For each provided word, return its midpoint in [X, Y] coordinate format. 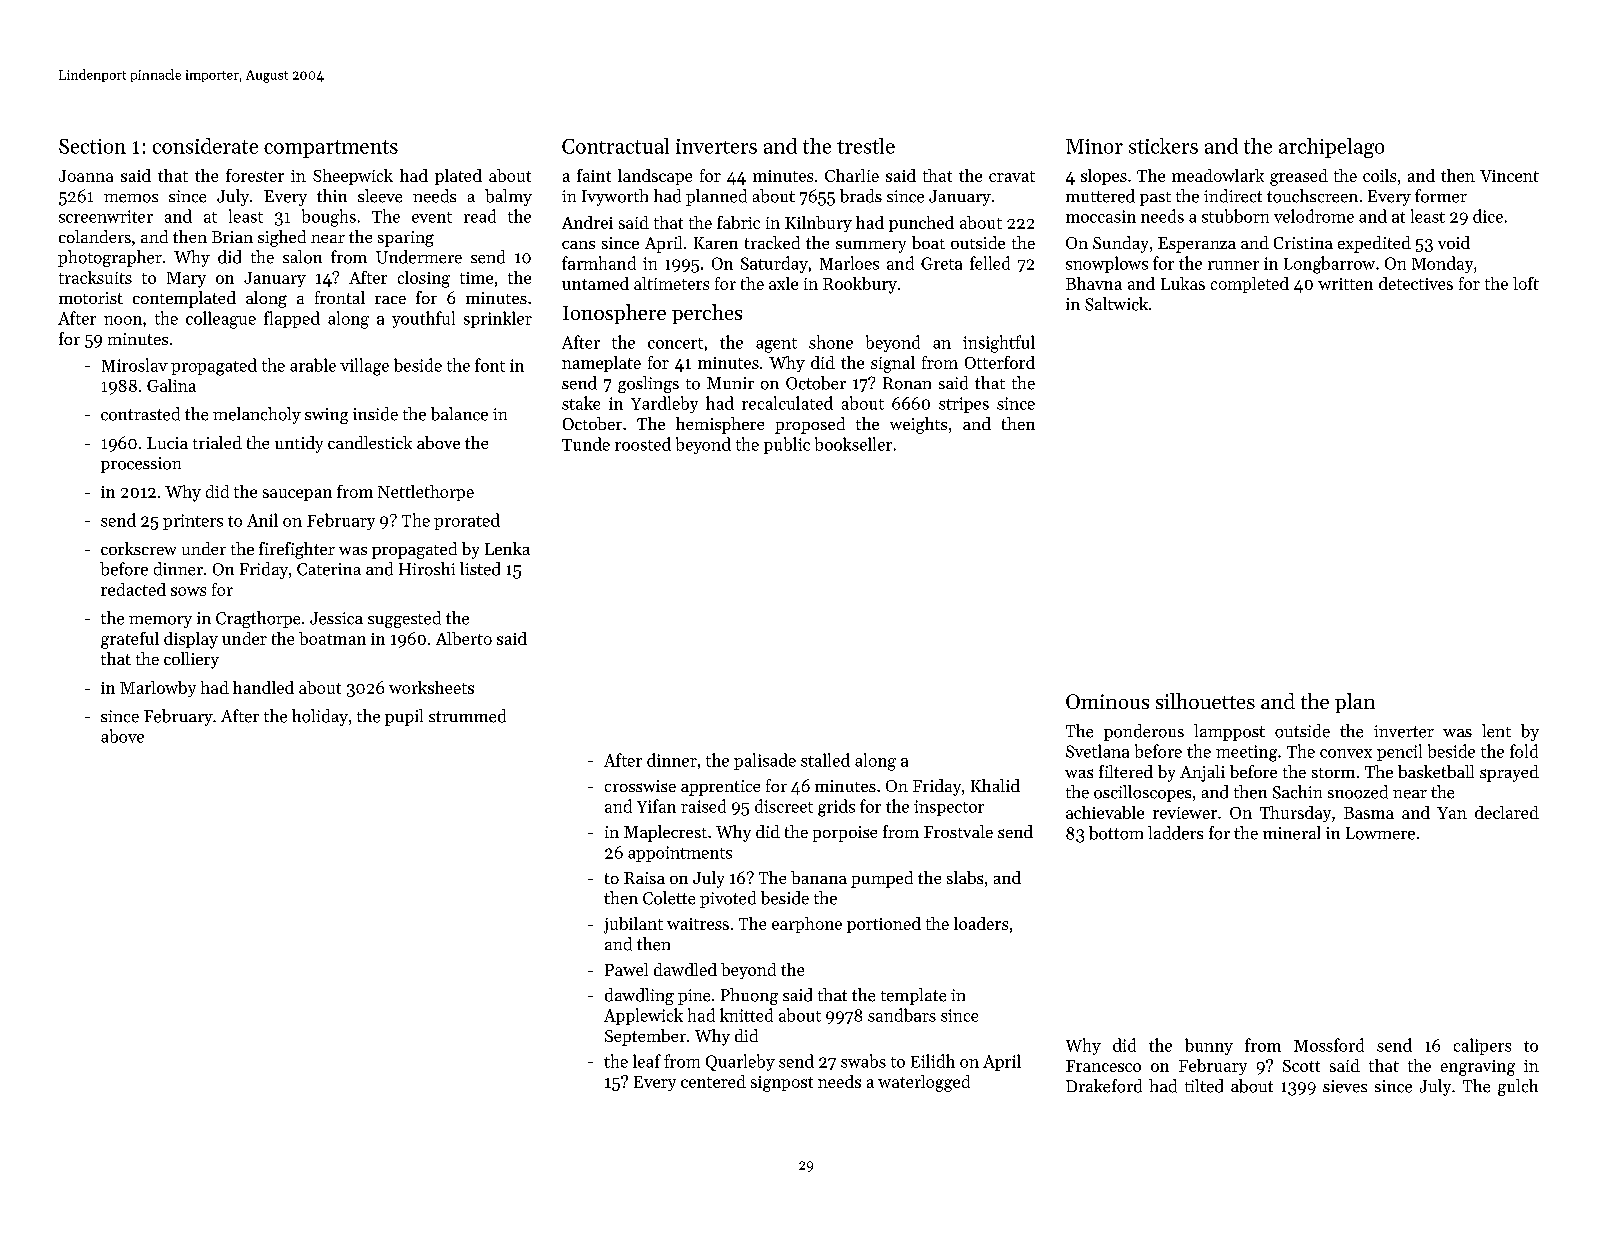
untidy [299, 444]
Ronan [907, 383]
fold [1524, 751]
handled [263, 687]
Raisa [644, 878]
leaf [647, 1061]
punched [921, 224]
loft [1526, 283]
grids [836, 808]
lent [1496, 731]
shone [831, 342]
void [1454, 242]
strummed [467, 716]
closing [424, 279]
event [432, 217]
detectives [1416, 283]
